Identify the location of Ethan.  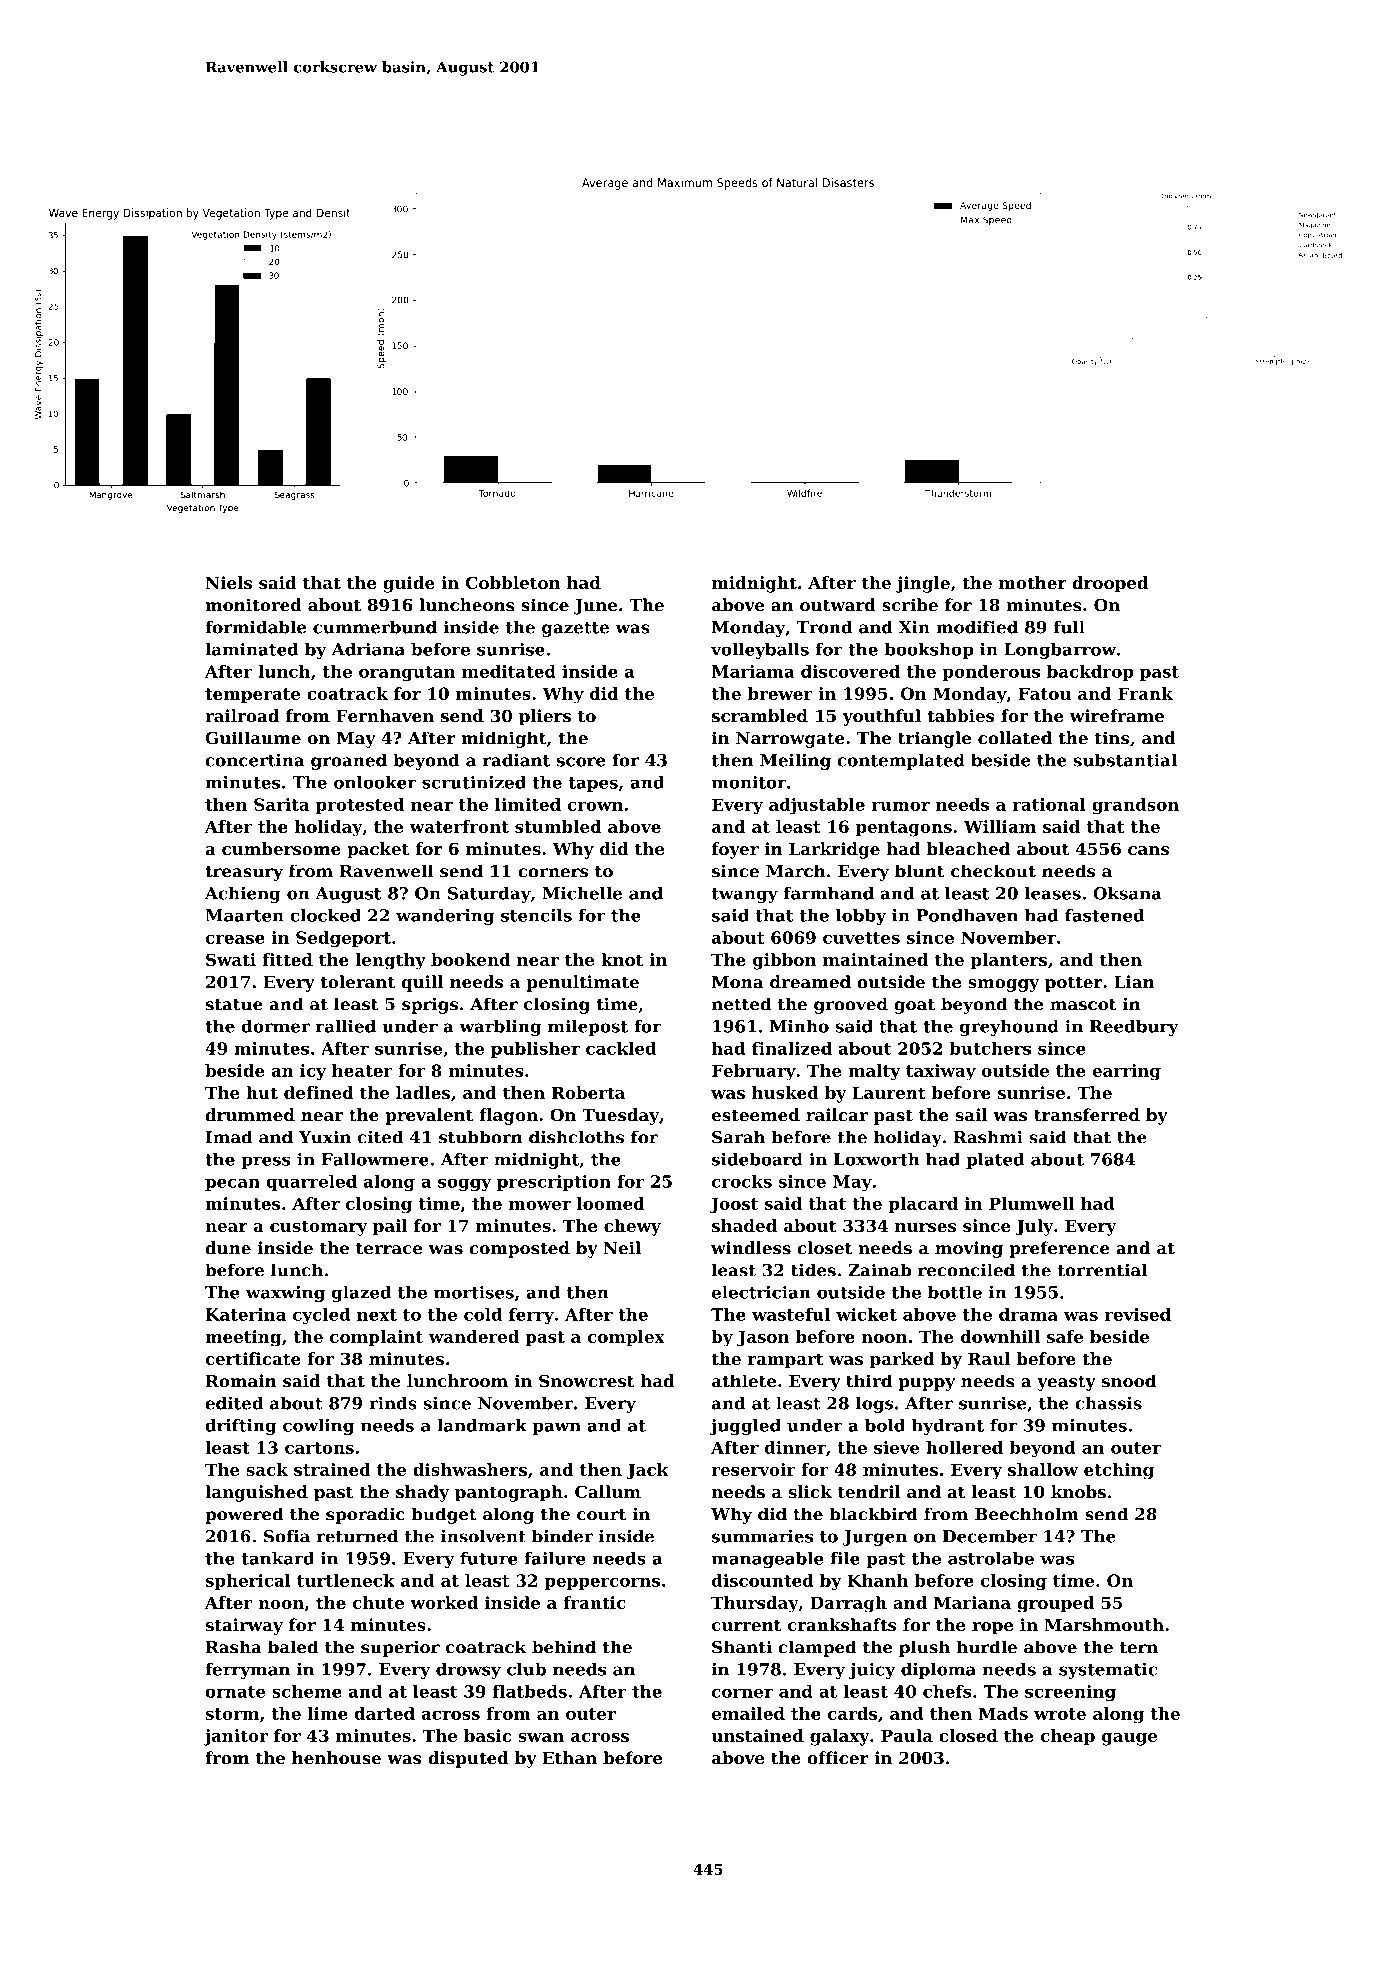
(569, 1758).
